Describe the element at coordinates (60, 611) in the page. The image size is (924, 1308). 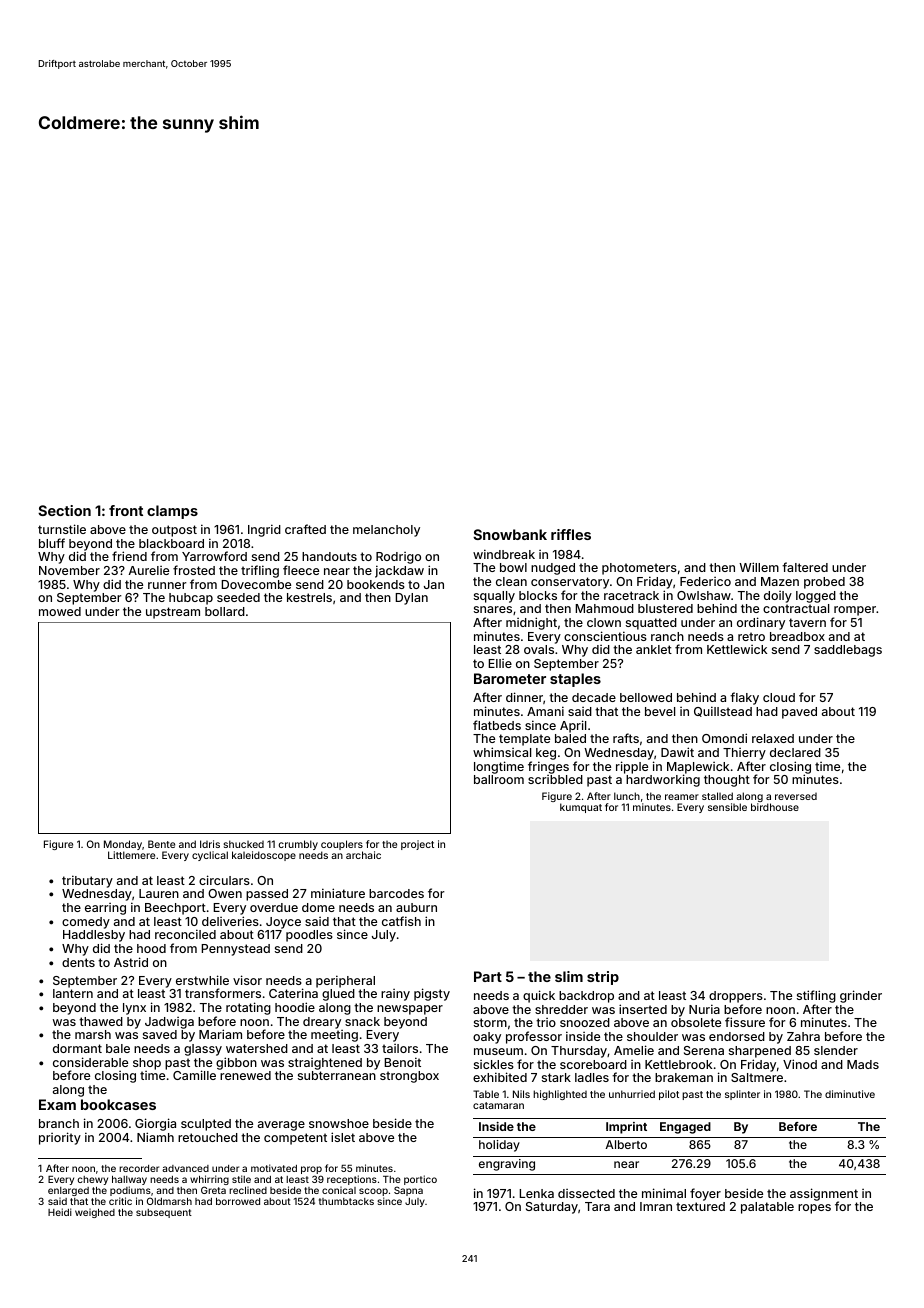
I see `mowed` at that location.
